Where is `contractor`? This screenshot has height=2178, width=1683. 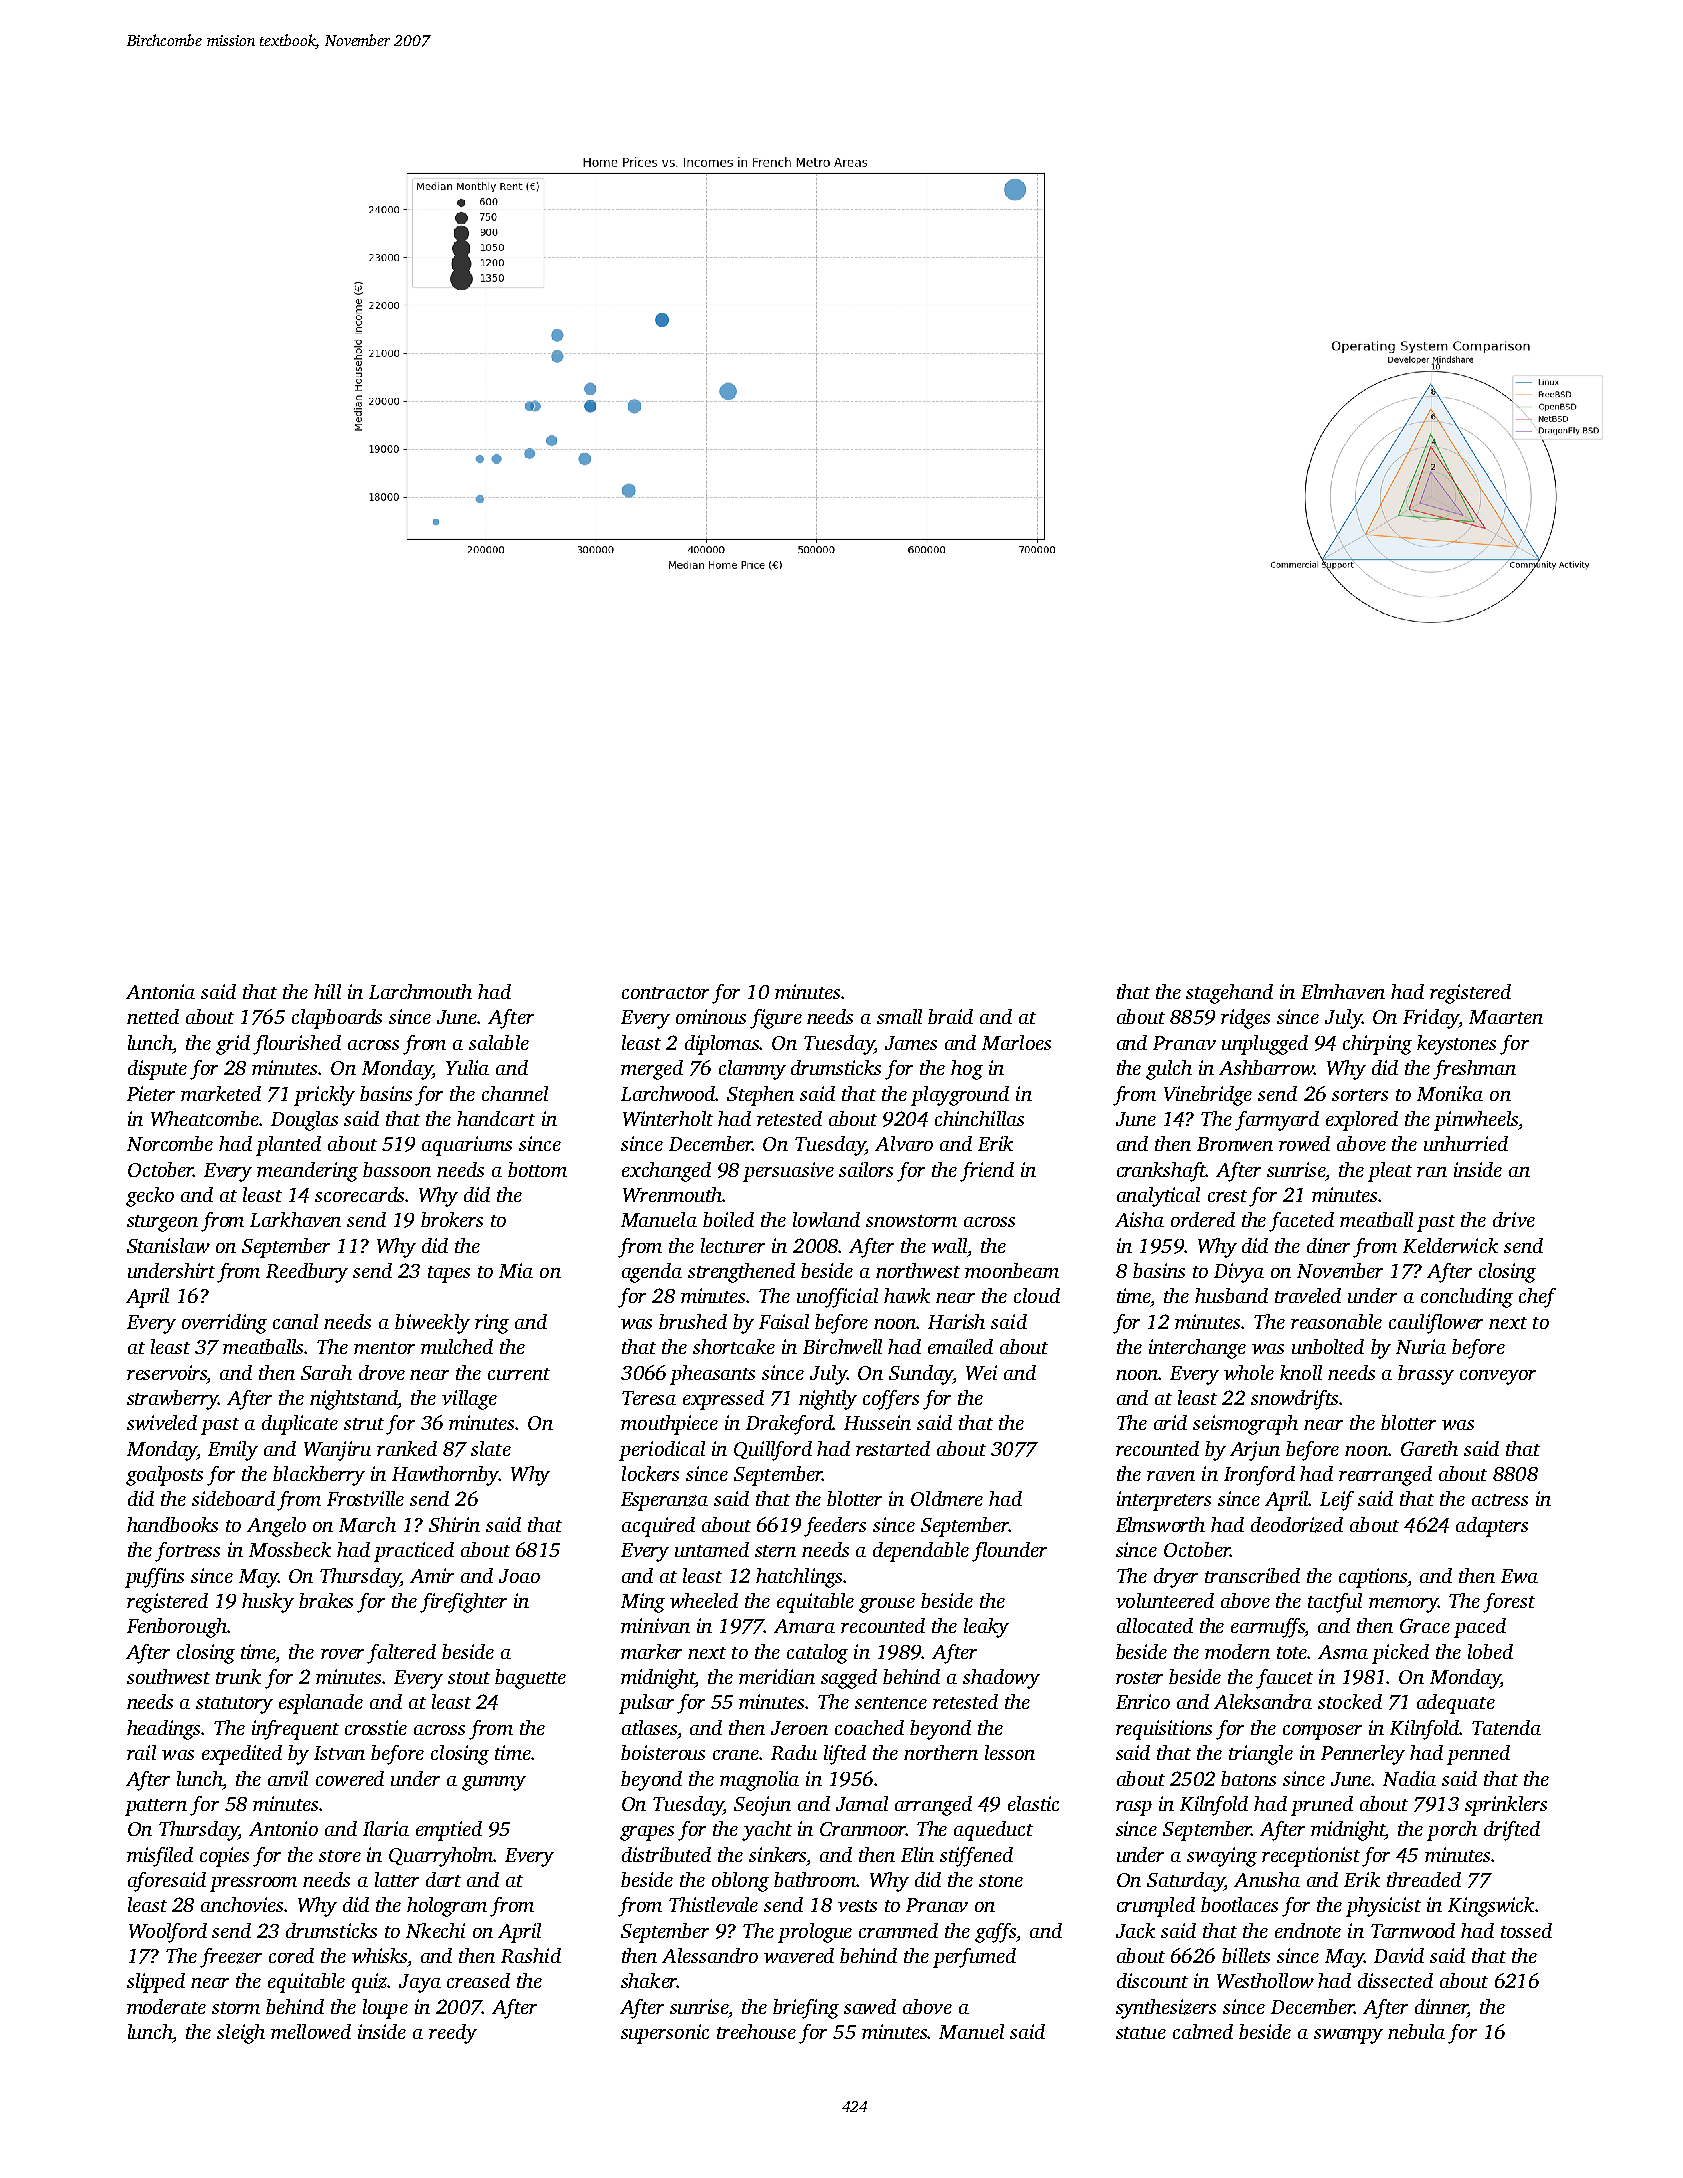 contractor is located at coordinates (665, 993).
